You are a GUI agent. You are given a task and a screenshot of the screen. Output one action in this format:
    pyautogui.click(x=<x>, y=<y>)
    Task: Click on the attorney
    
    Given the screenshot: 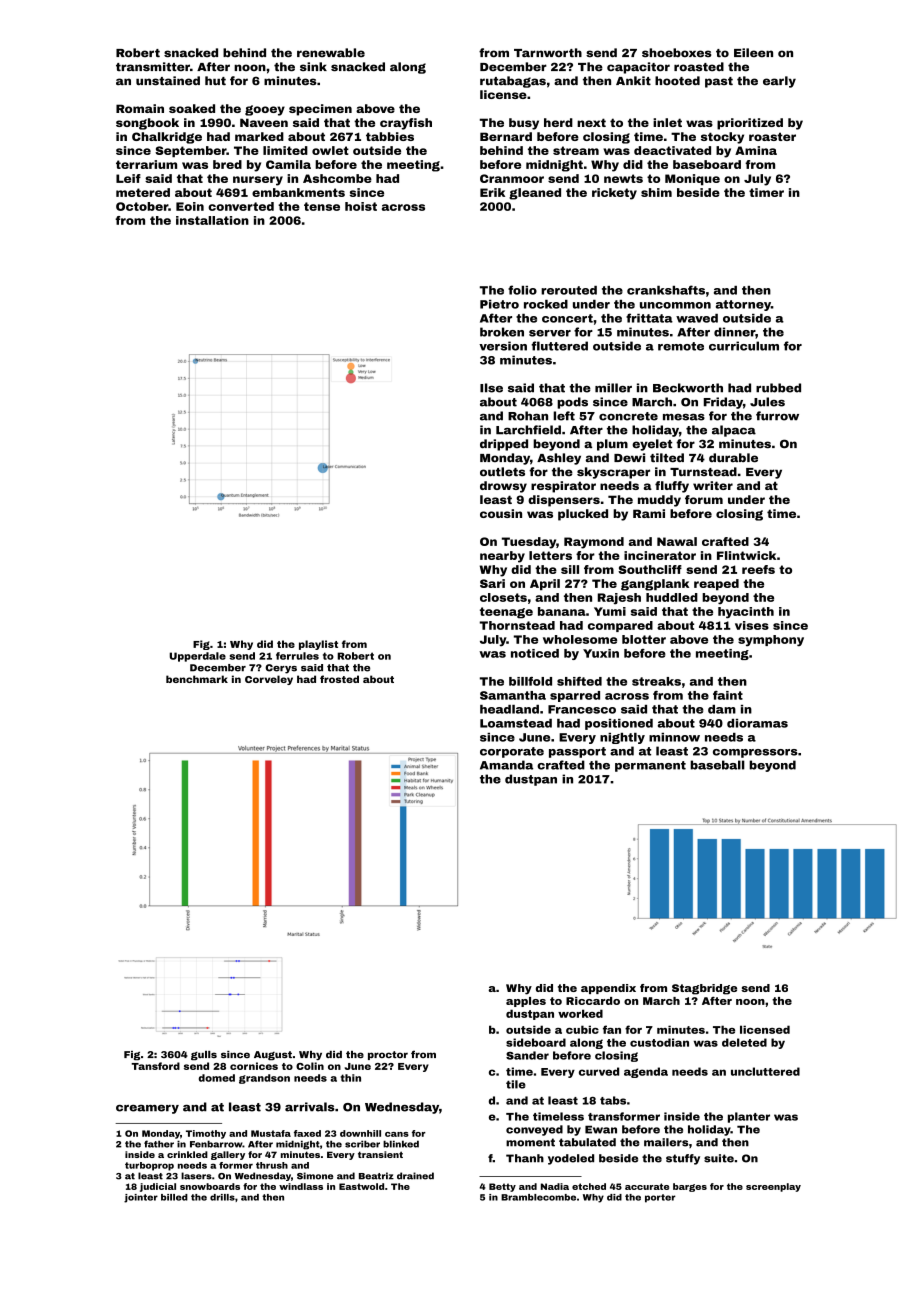 What is the action you would take?
    pyautogui.click(x=743, y=305)
